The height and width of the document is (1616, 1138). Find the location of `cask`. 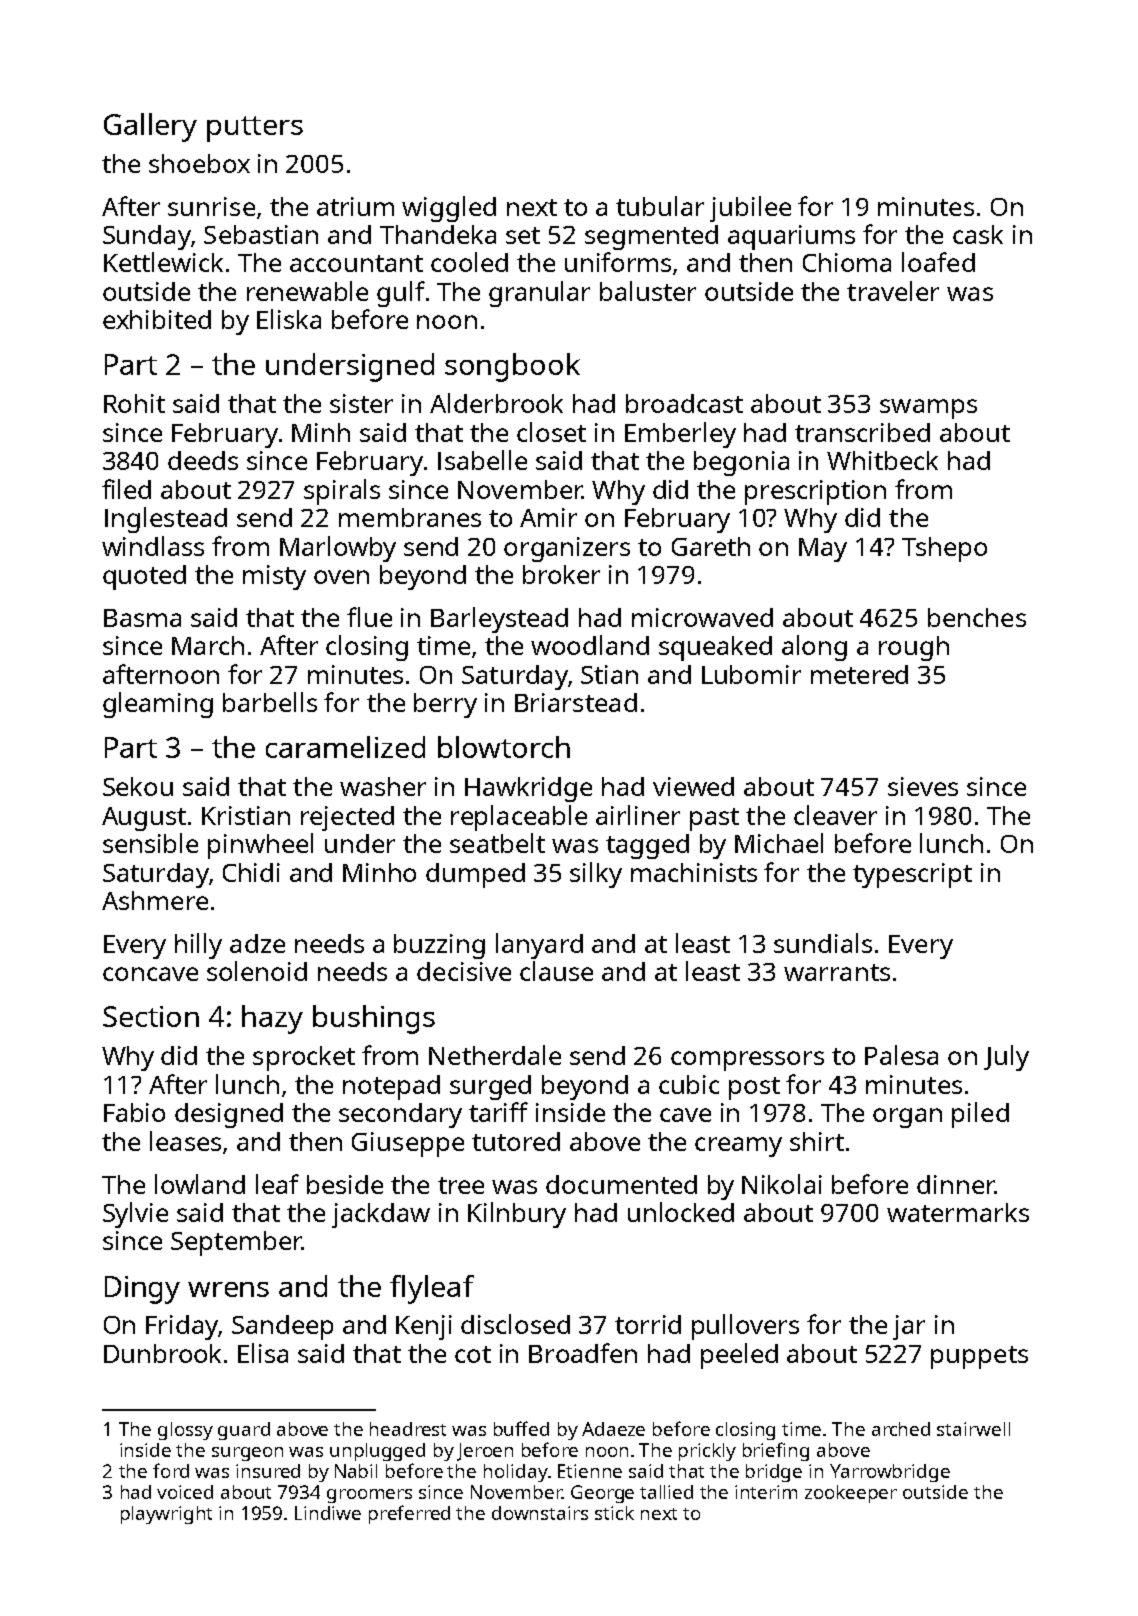

cask is located at coordinates (978, 234).
